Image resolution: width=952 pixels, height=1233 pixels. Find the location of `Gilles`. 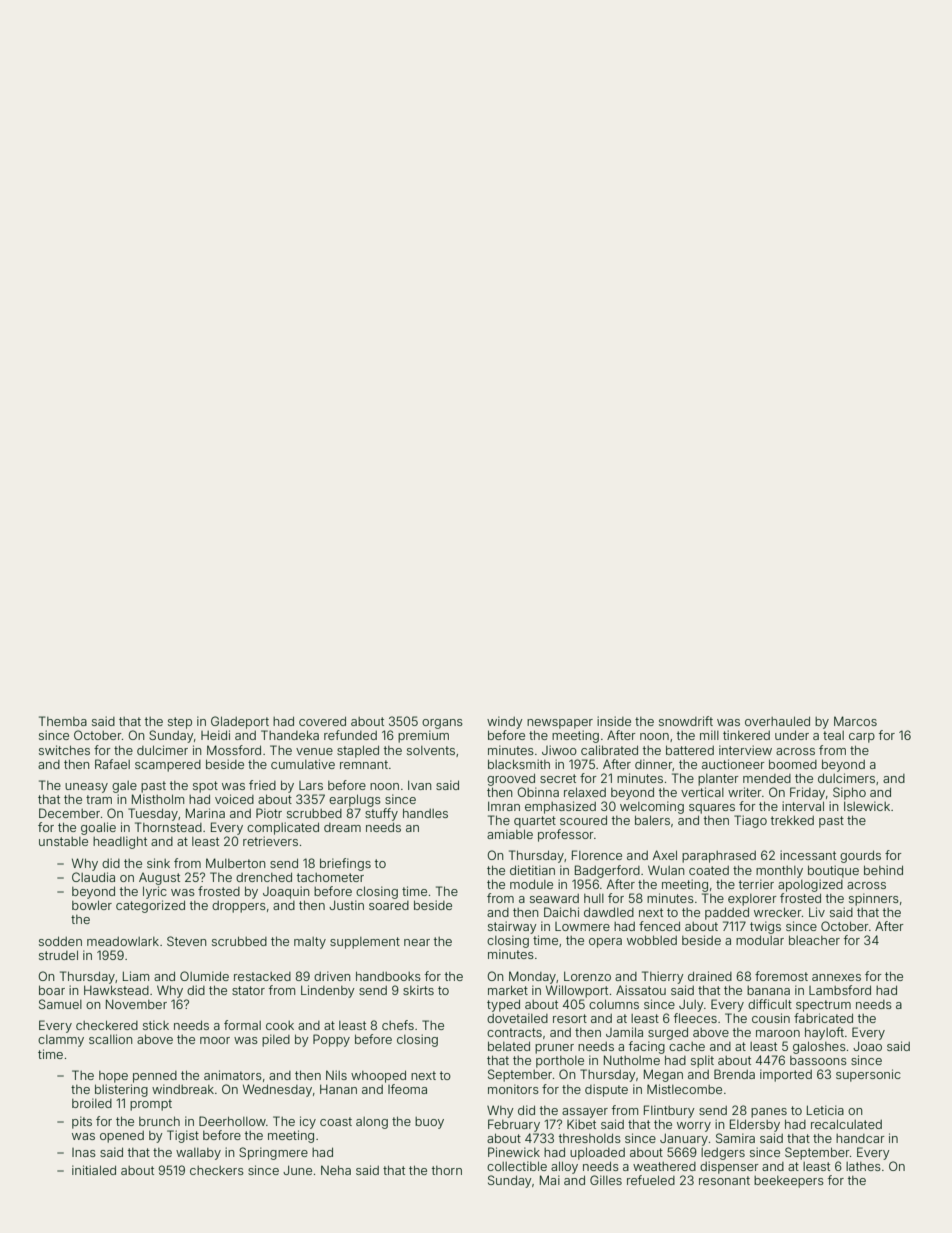

Gilles is located at coordinates (606, 1180).
